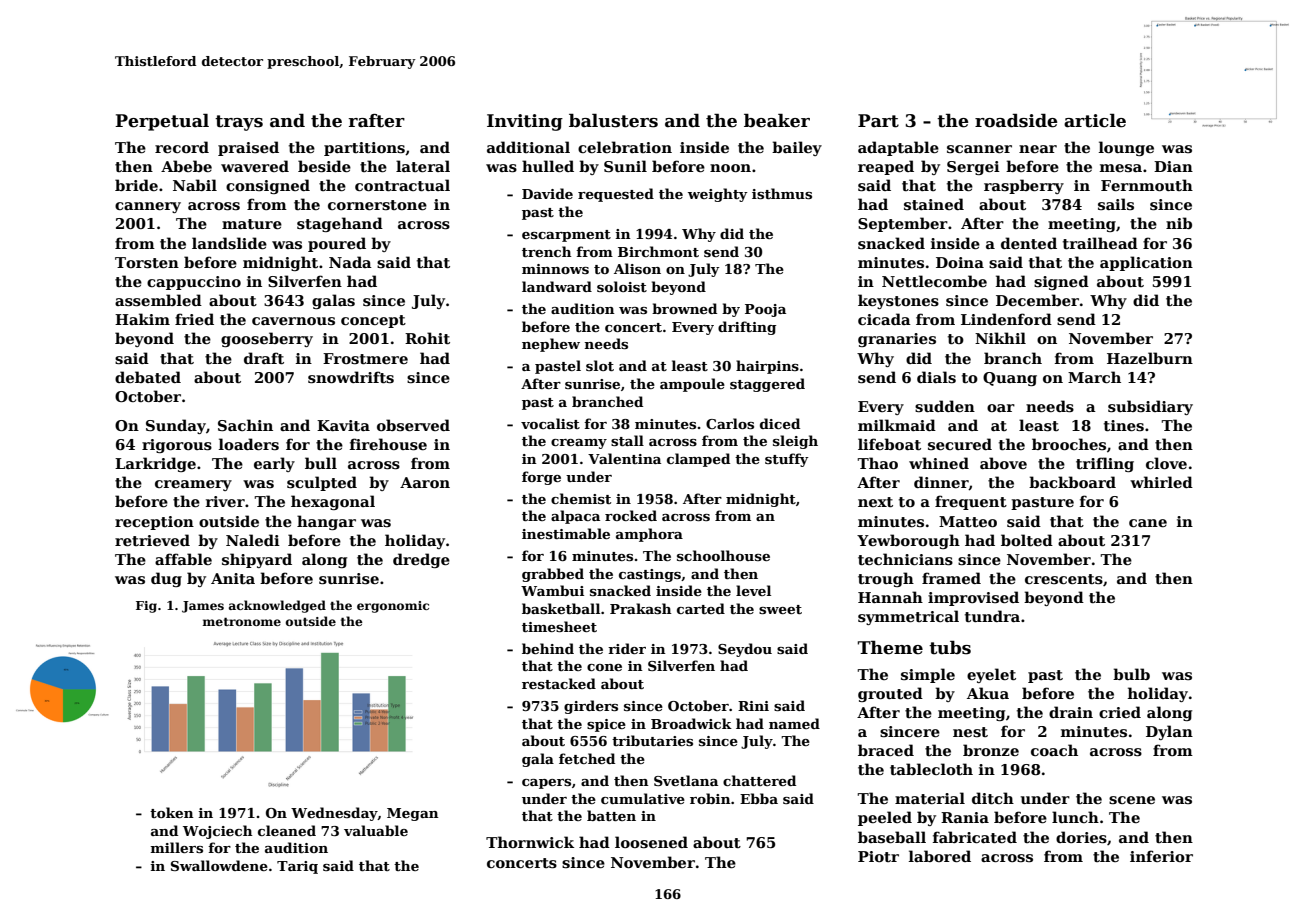 Image resolution: width=1308 pixels, height=924 pixels. What do you see at coordinates (530, 842) in the document?
I see `Thornwick` at bounding box center [530, 842].
